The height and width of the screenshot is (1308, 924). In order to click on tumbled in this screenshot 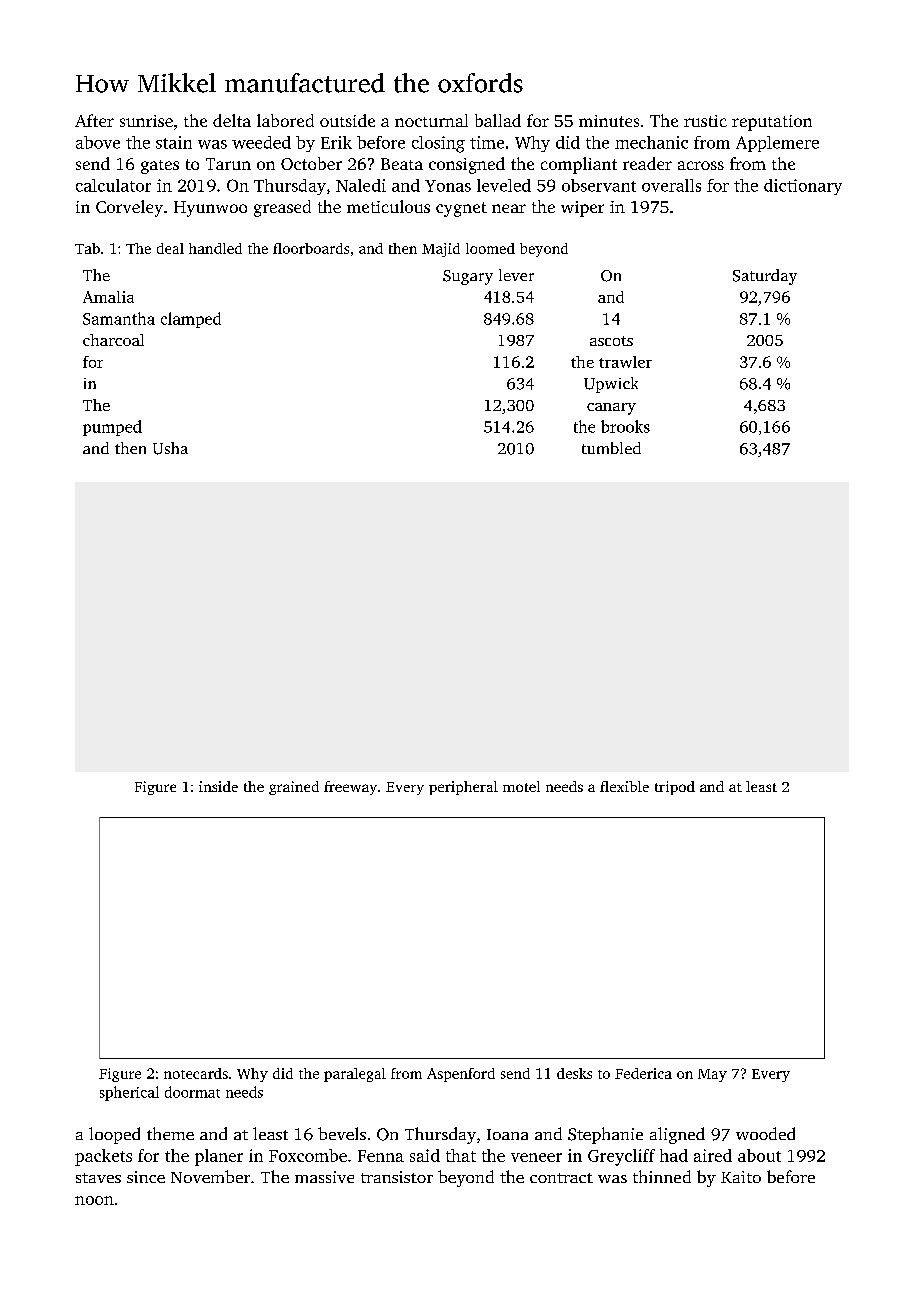, I will do `click(611, 448)`.
